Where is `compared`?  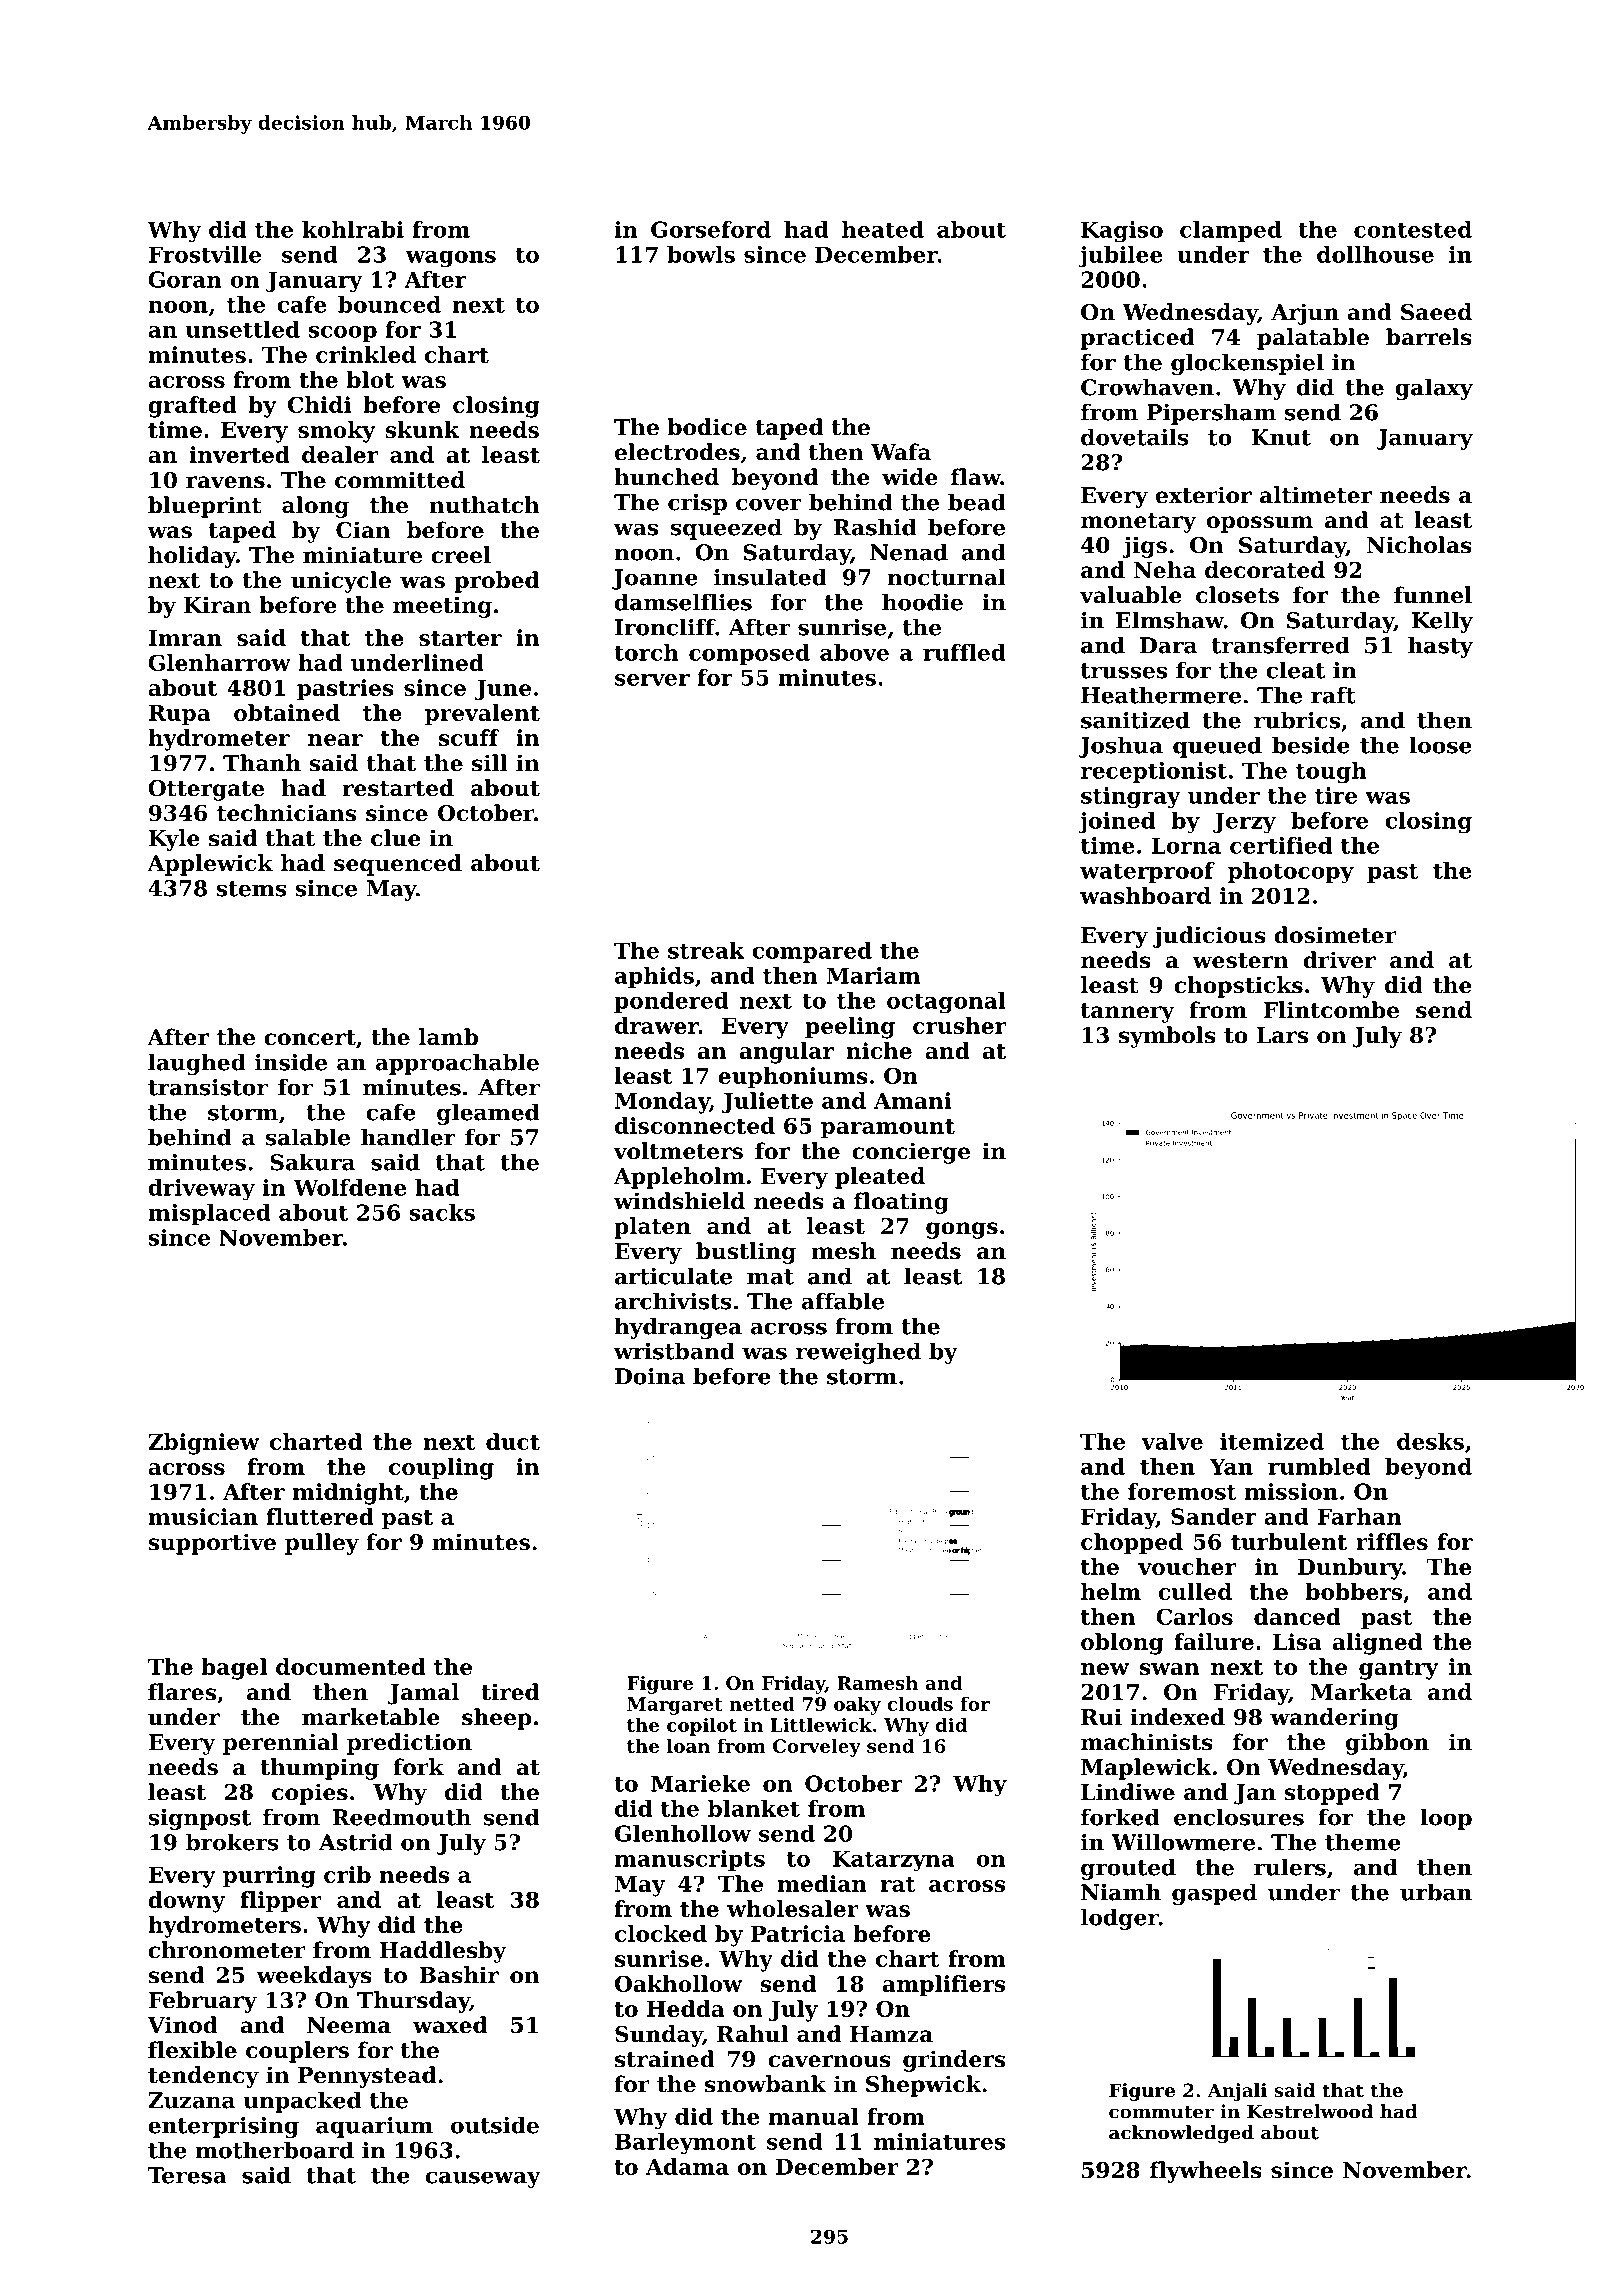
compared is located at coordinates (812, 952).
